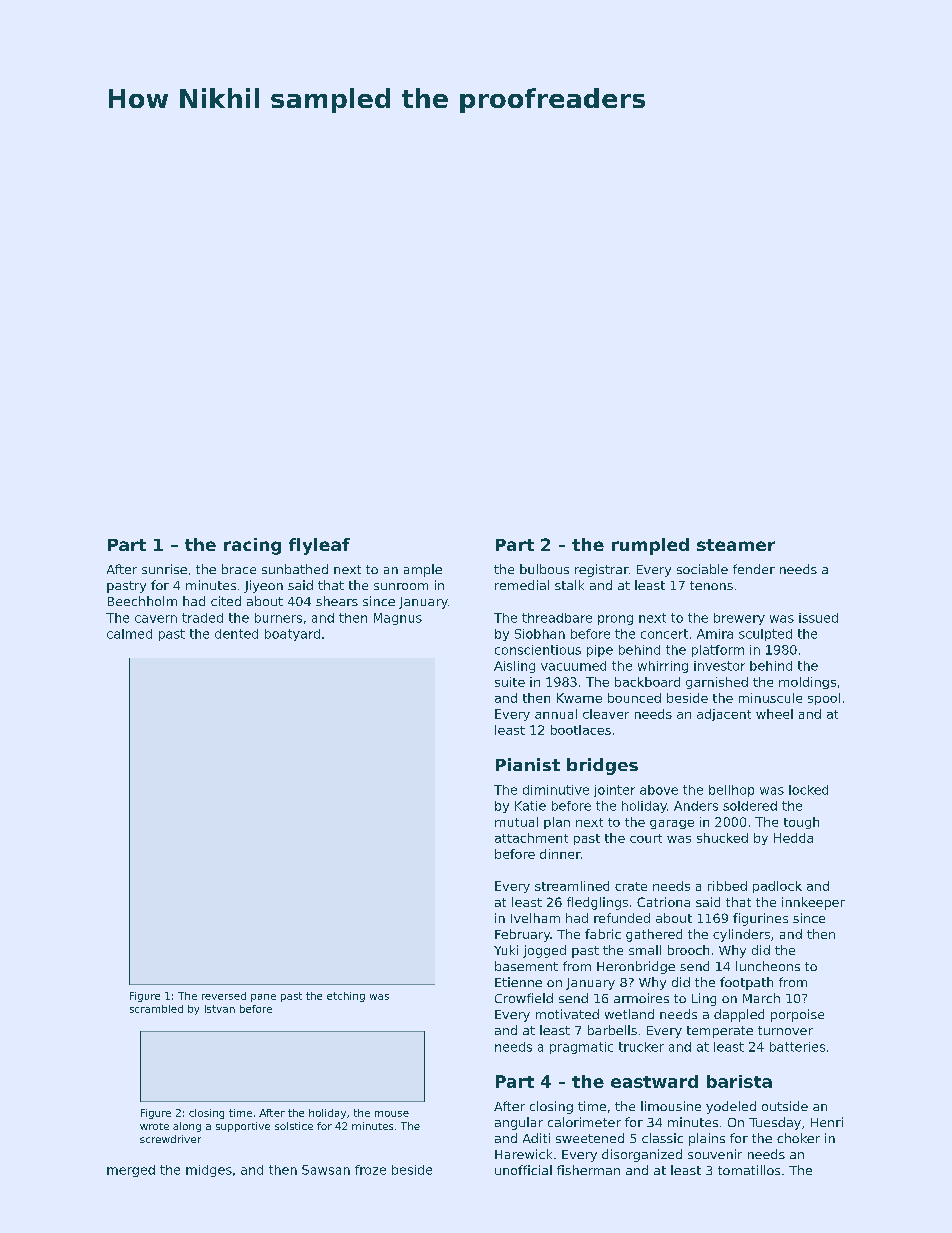 This page has height=1233, width=952. Describe the element at coordinates (650, 546) in the page. I see `rumpled` at that location.
